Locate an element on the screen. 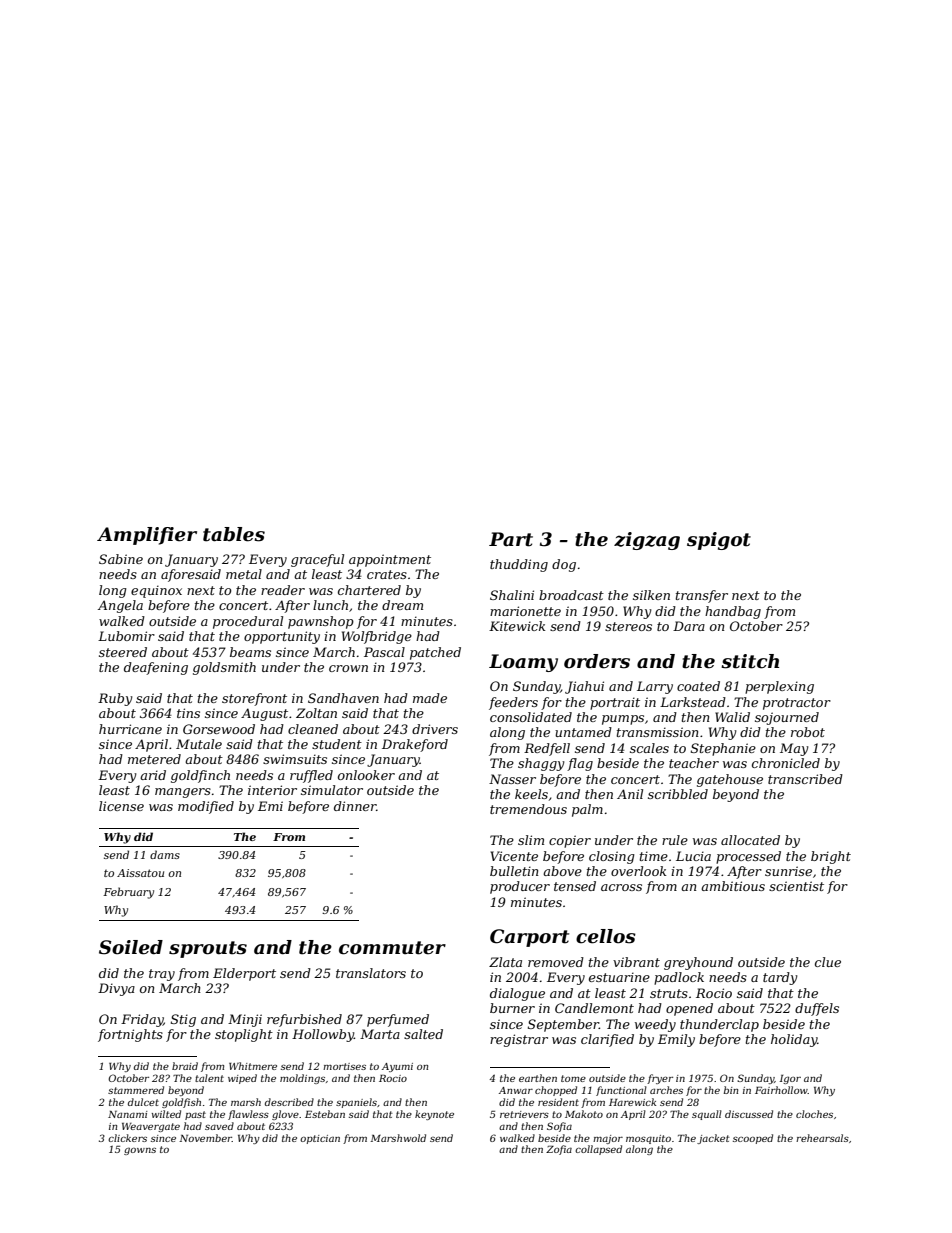  November is located at coordinates (205, 1138).
